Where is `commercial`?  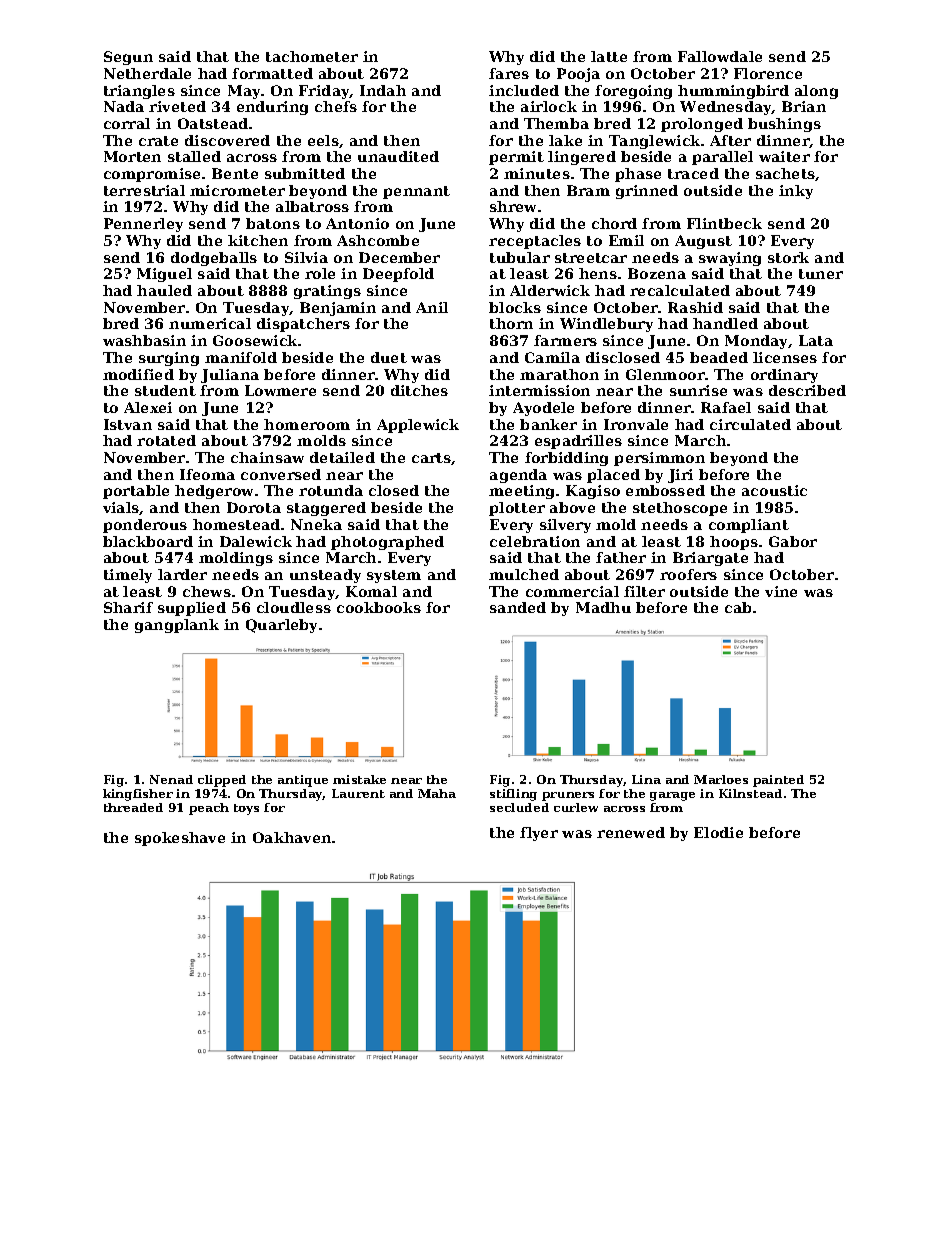
commercial is located at coordinates (572, 591).
